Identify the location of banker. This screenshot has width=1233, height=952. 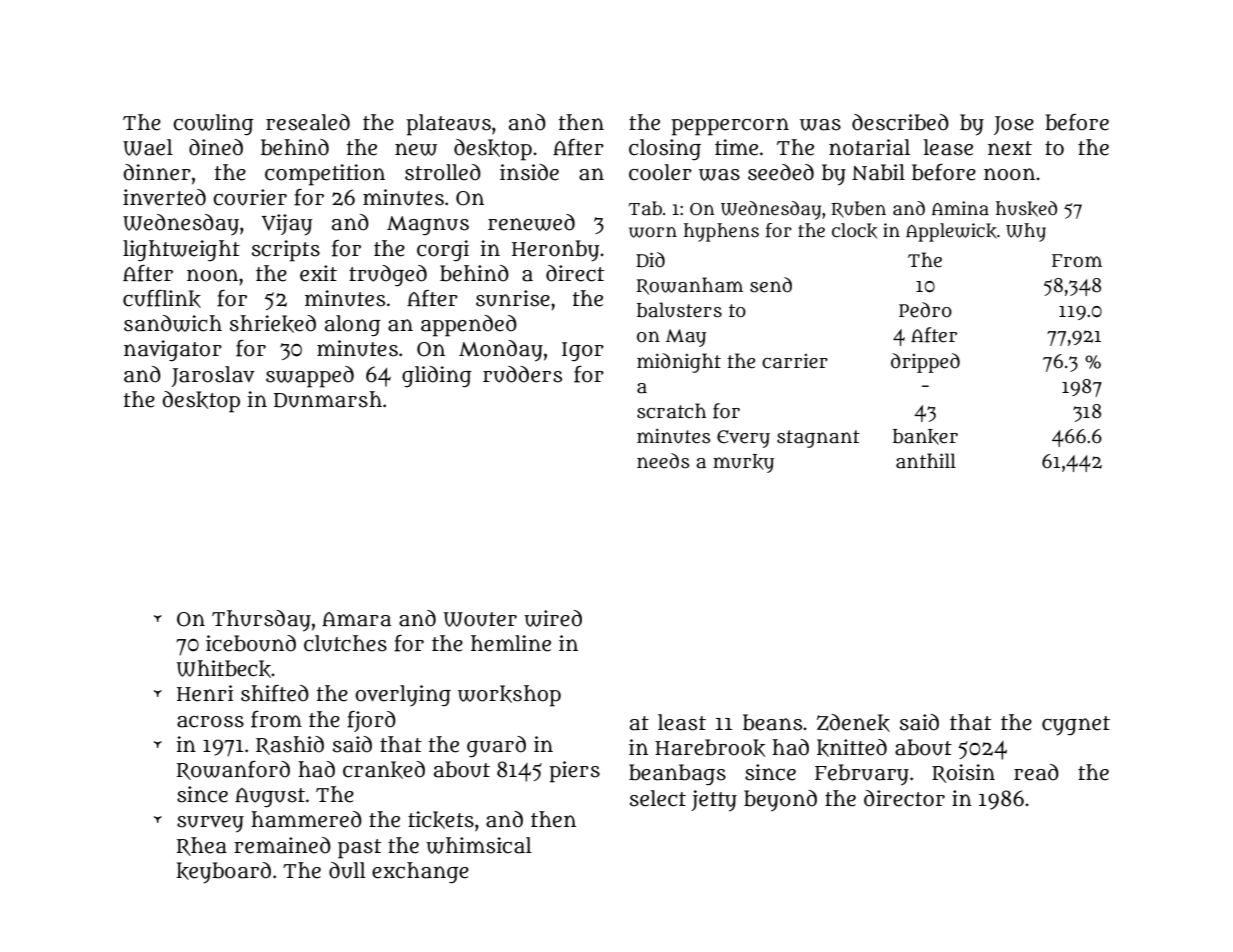
(925, 437).
